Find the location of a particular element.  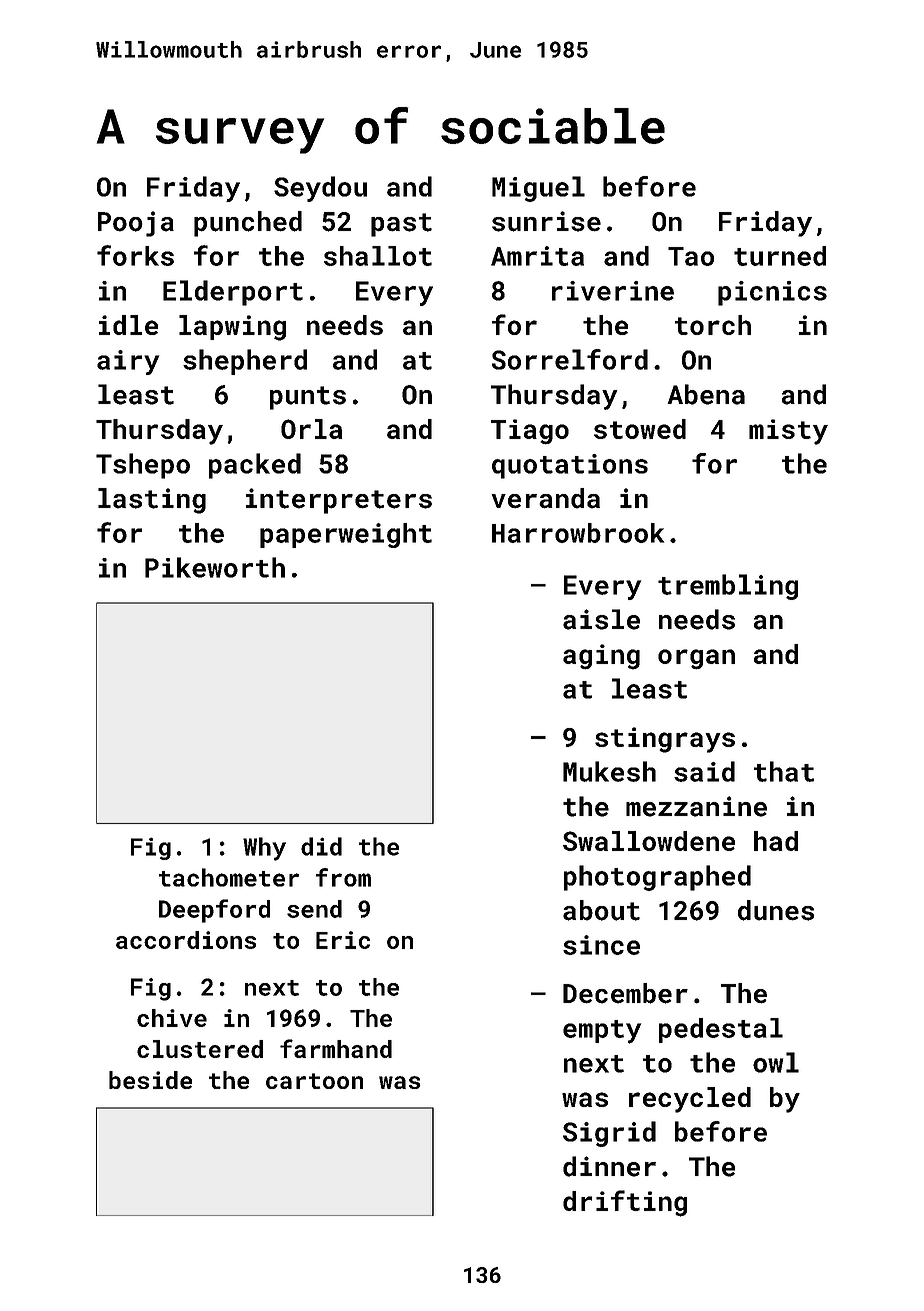

Abena is located at coordinates (706, 394).
